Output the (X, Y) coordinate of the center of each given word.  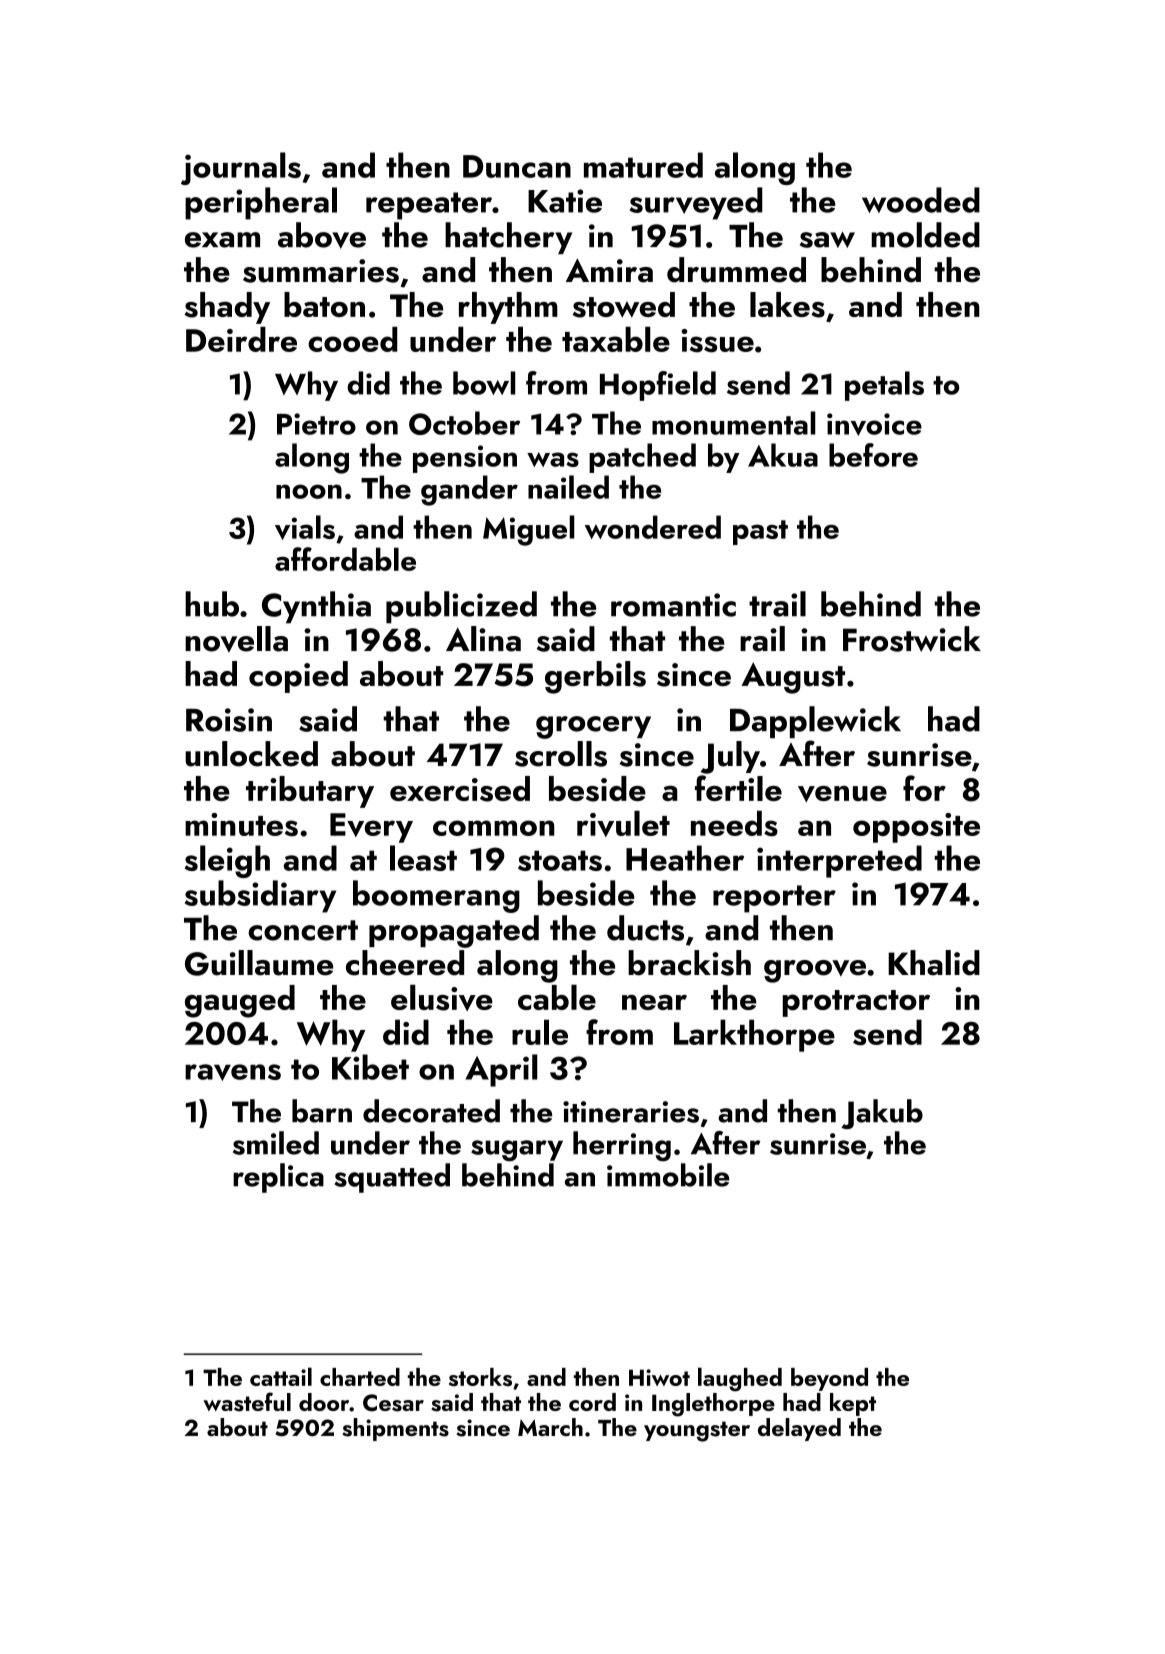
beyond (829, 1379)
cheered (405, 963)
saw (827, 240)
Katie (565, 201)
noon (309, 491)
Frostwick (912, 639)
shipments (395, 1429)
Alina (483, 639)
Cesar (393, 1403)
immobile (668, 1175)
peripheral (261, 203)
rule (540, 1032)
